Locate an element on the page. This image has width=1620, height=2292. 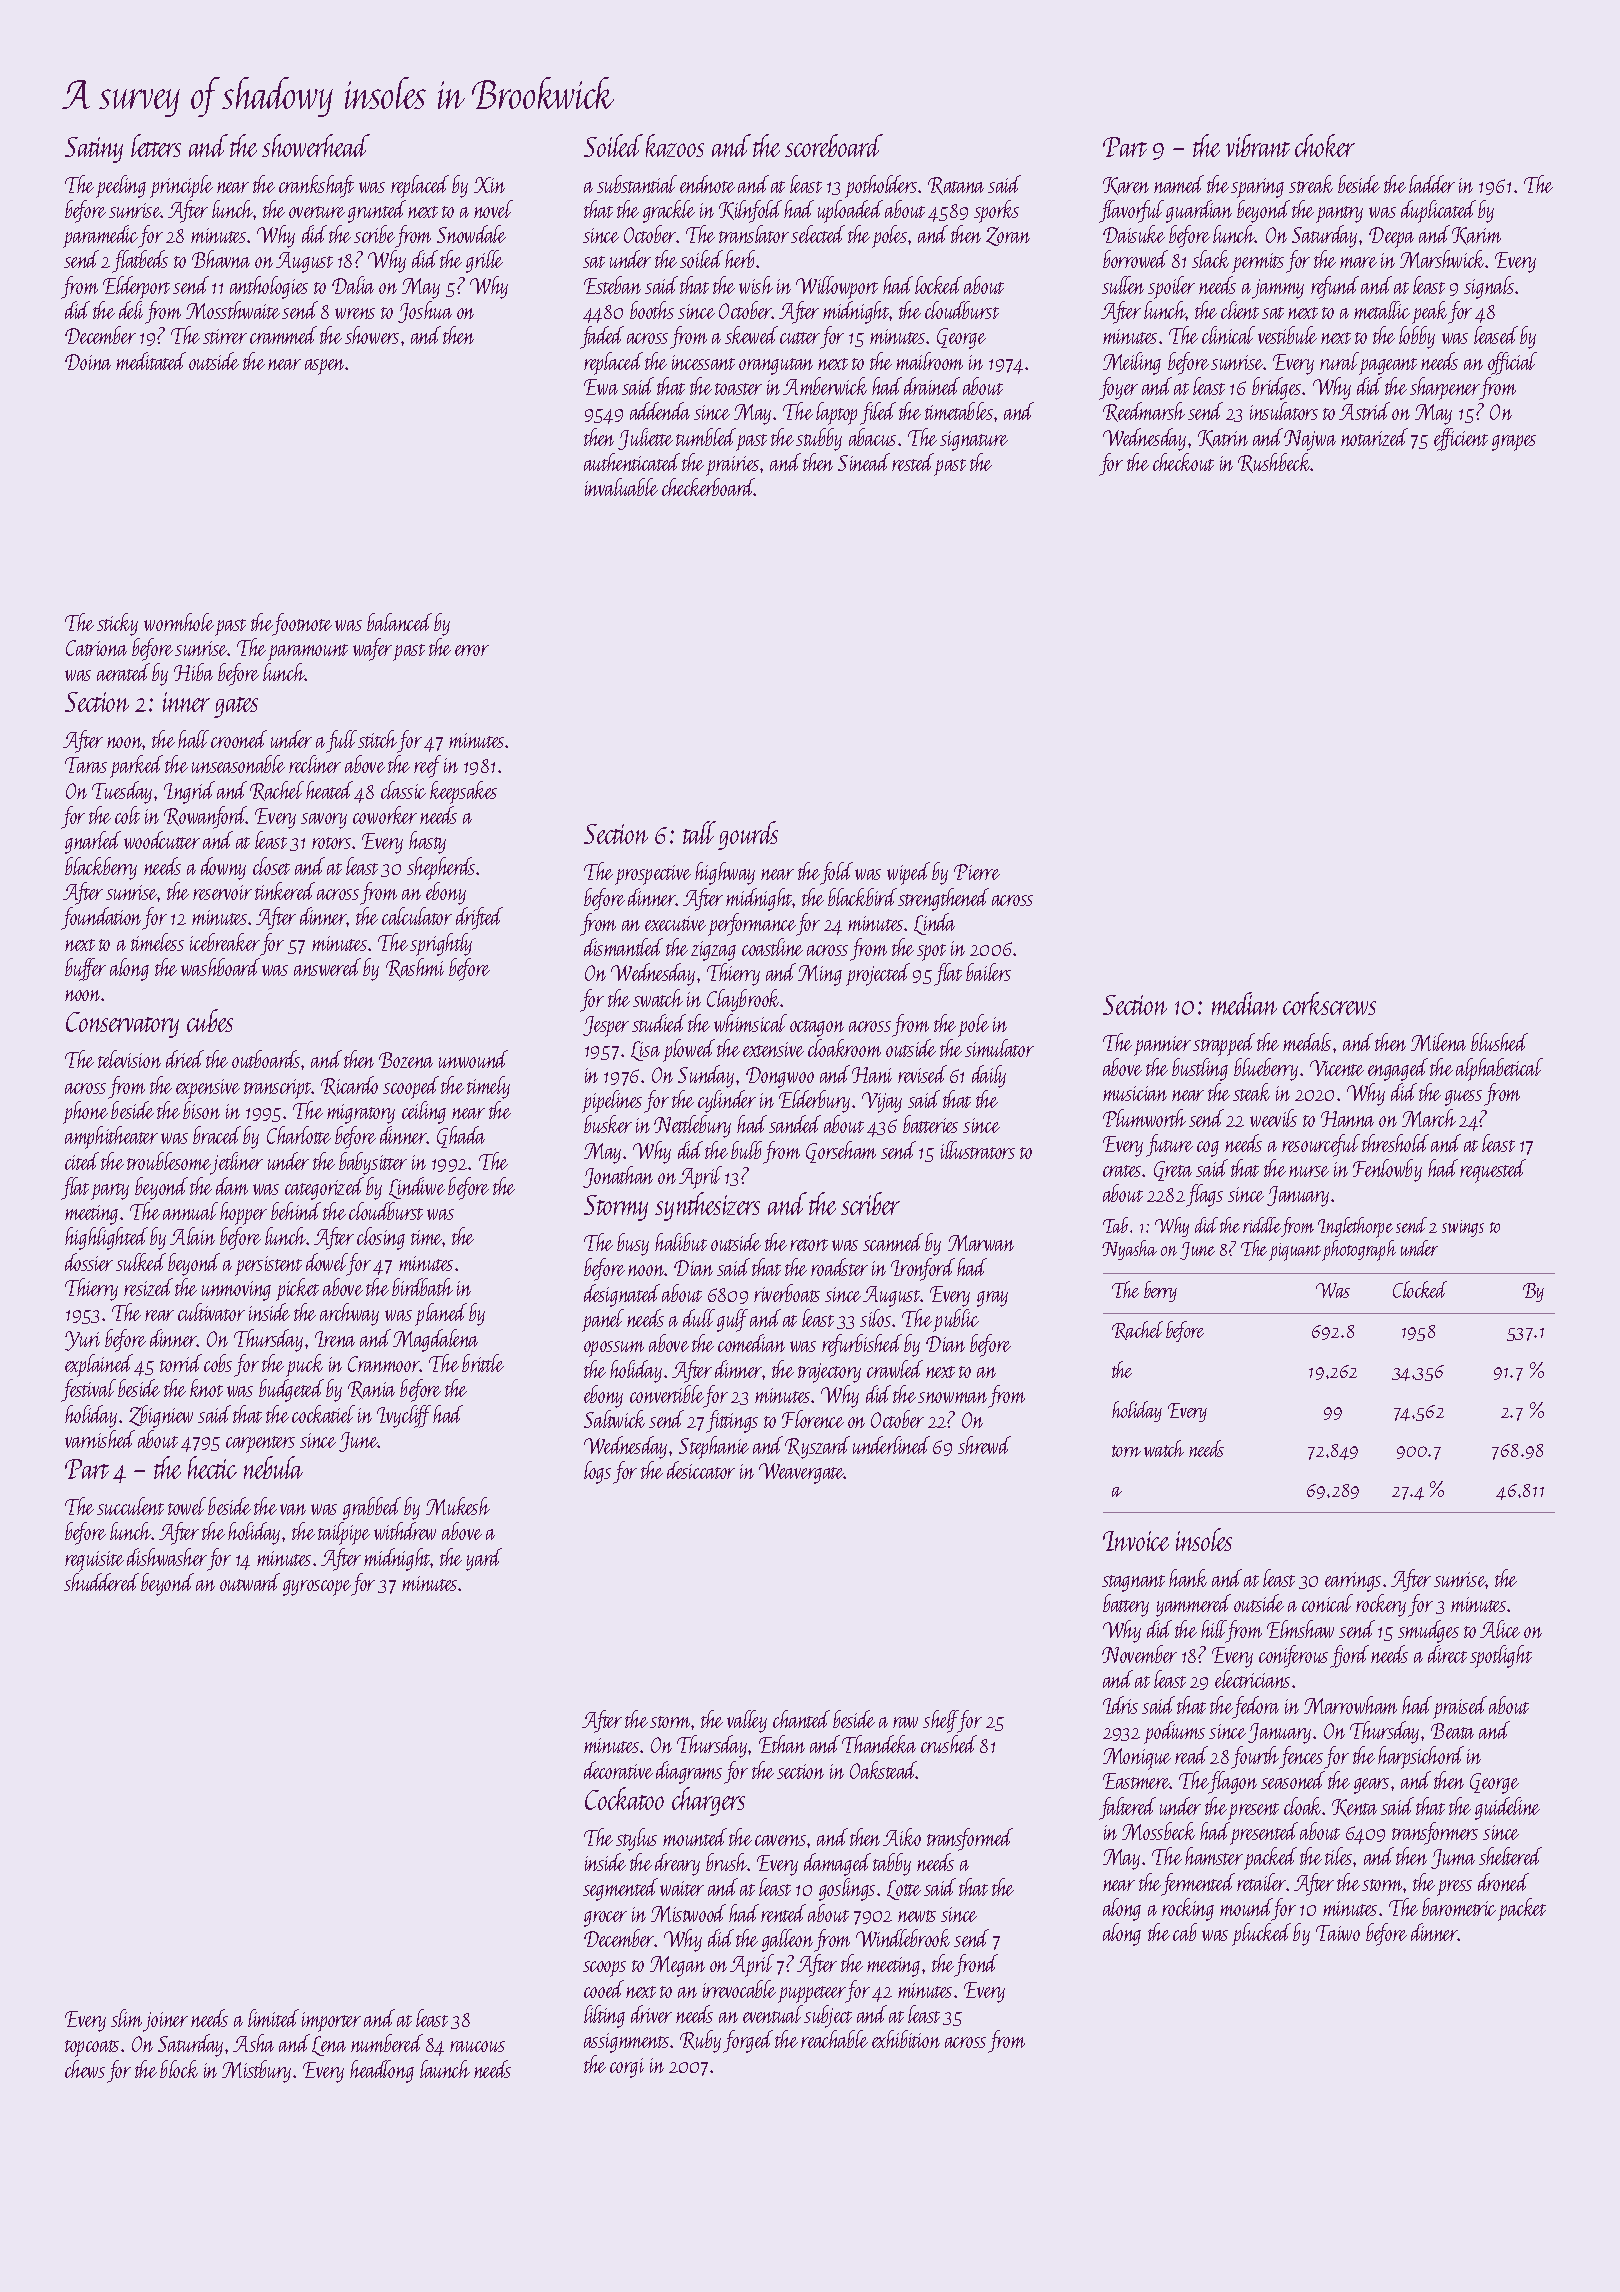
grapes is located at coordinates (1514, 443).
